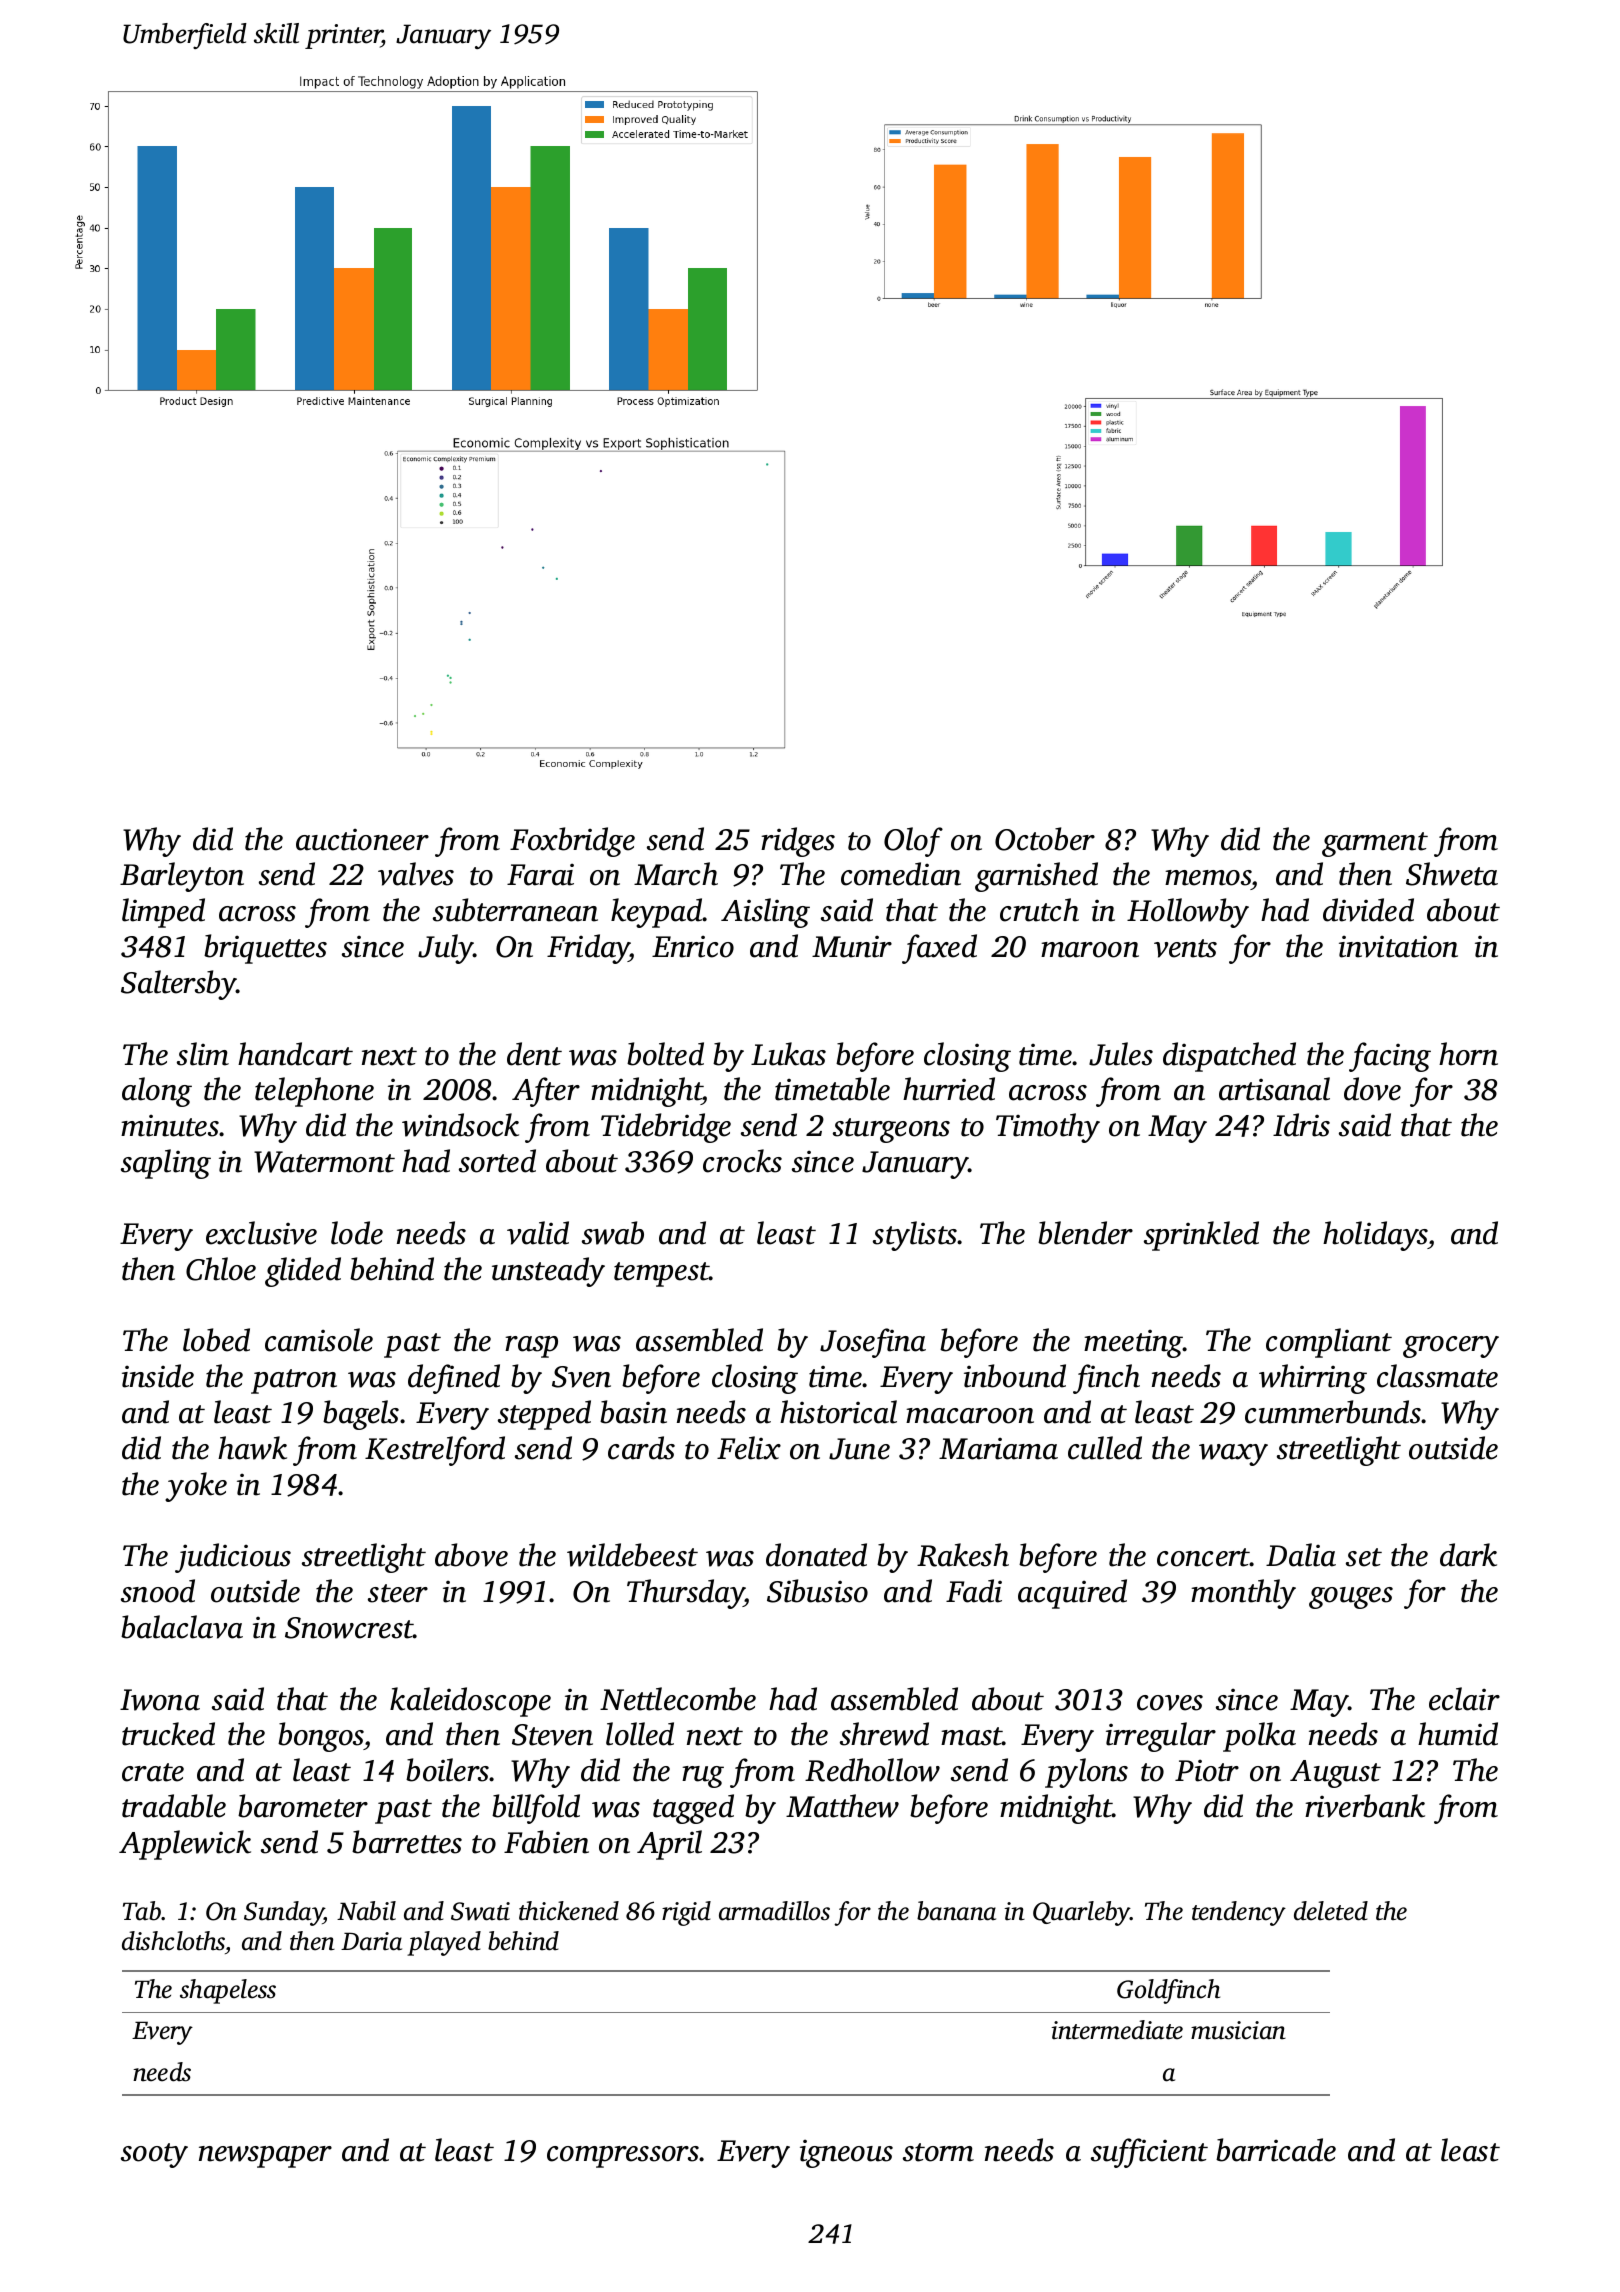  I want to click on sooty, so click(154, 2155).
